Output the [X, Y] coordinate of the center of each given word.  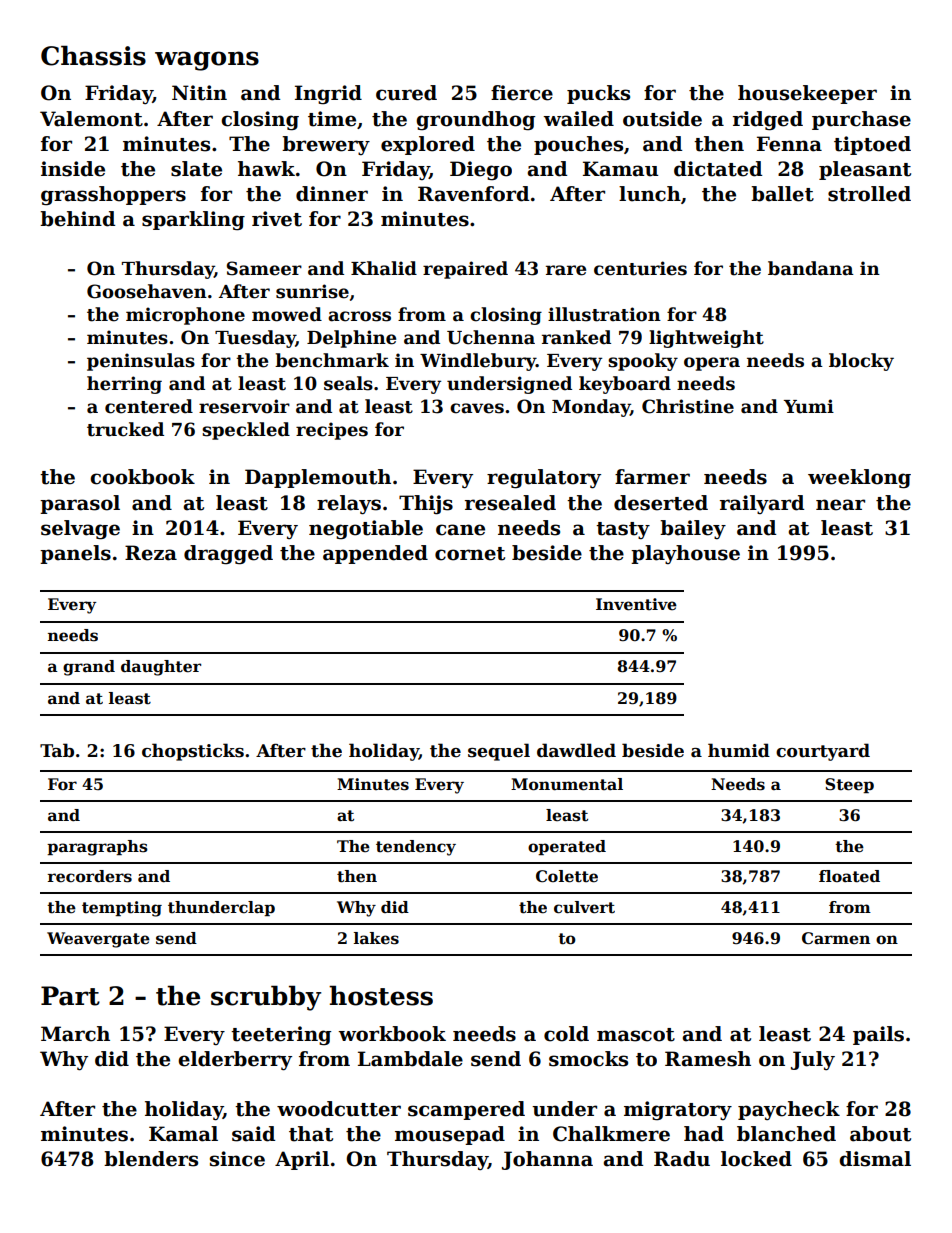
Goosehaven [147, 291]
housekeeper [807, 94]
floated [849, 876]
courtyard [823, 752]
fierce [522, 93]
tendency [416, 848]
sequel [499, 752]
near [840, 505]
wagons [207, 61]
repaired [465, 270]
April [302, 1160]
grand [89, 668]
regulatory [544, 479]
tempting [122, 909]
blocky [861, 362]
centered [149, 406]
